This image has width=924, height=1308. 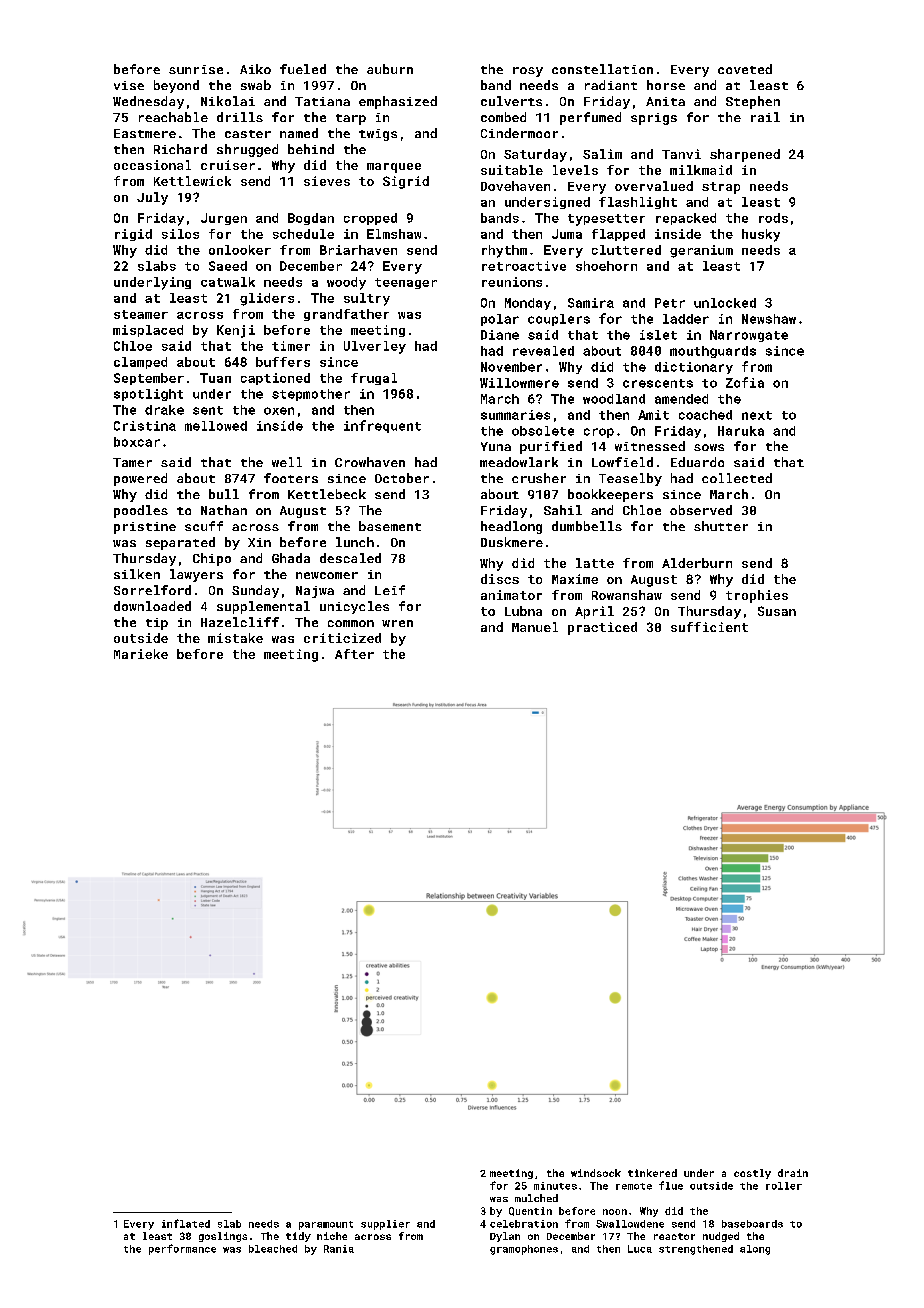 What do you see at coordinates (212, 559) in the image?
I see `Chipo` at bounding box center [212, 559].
